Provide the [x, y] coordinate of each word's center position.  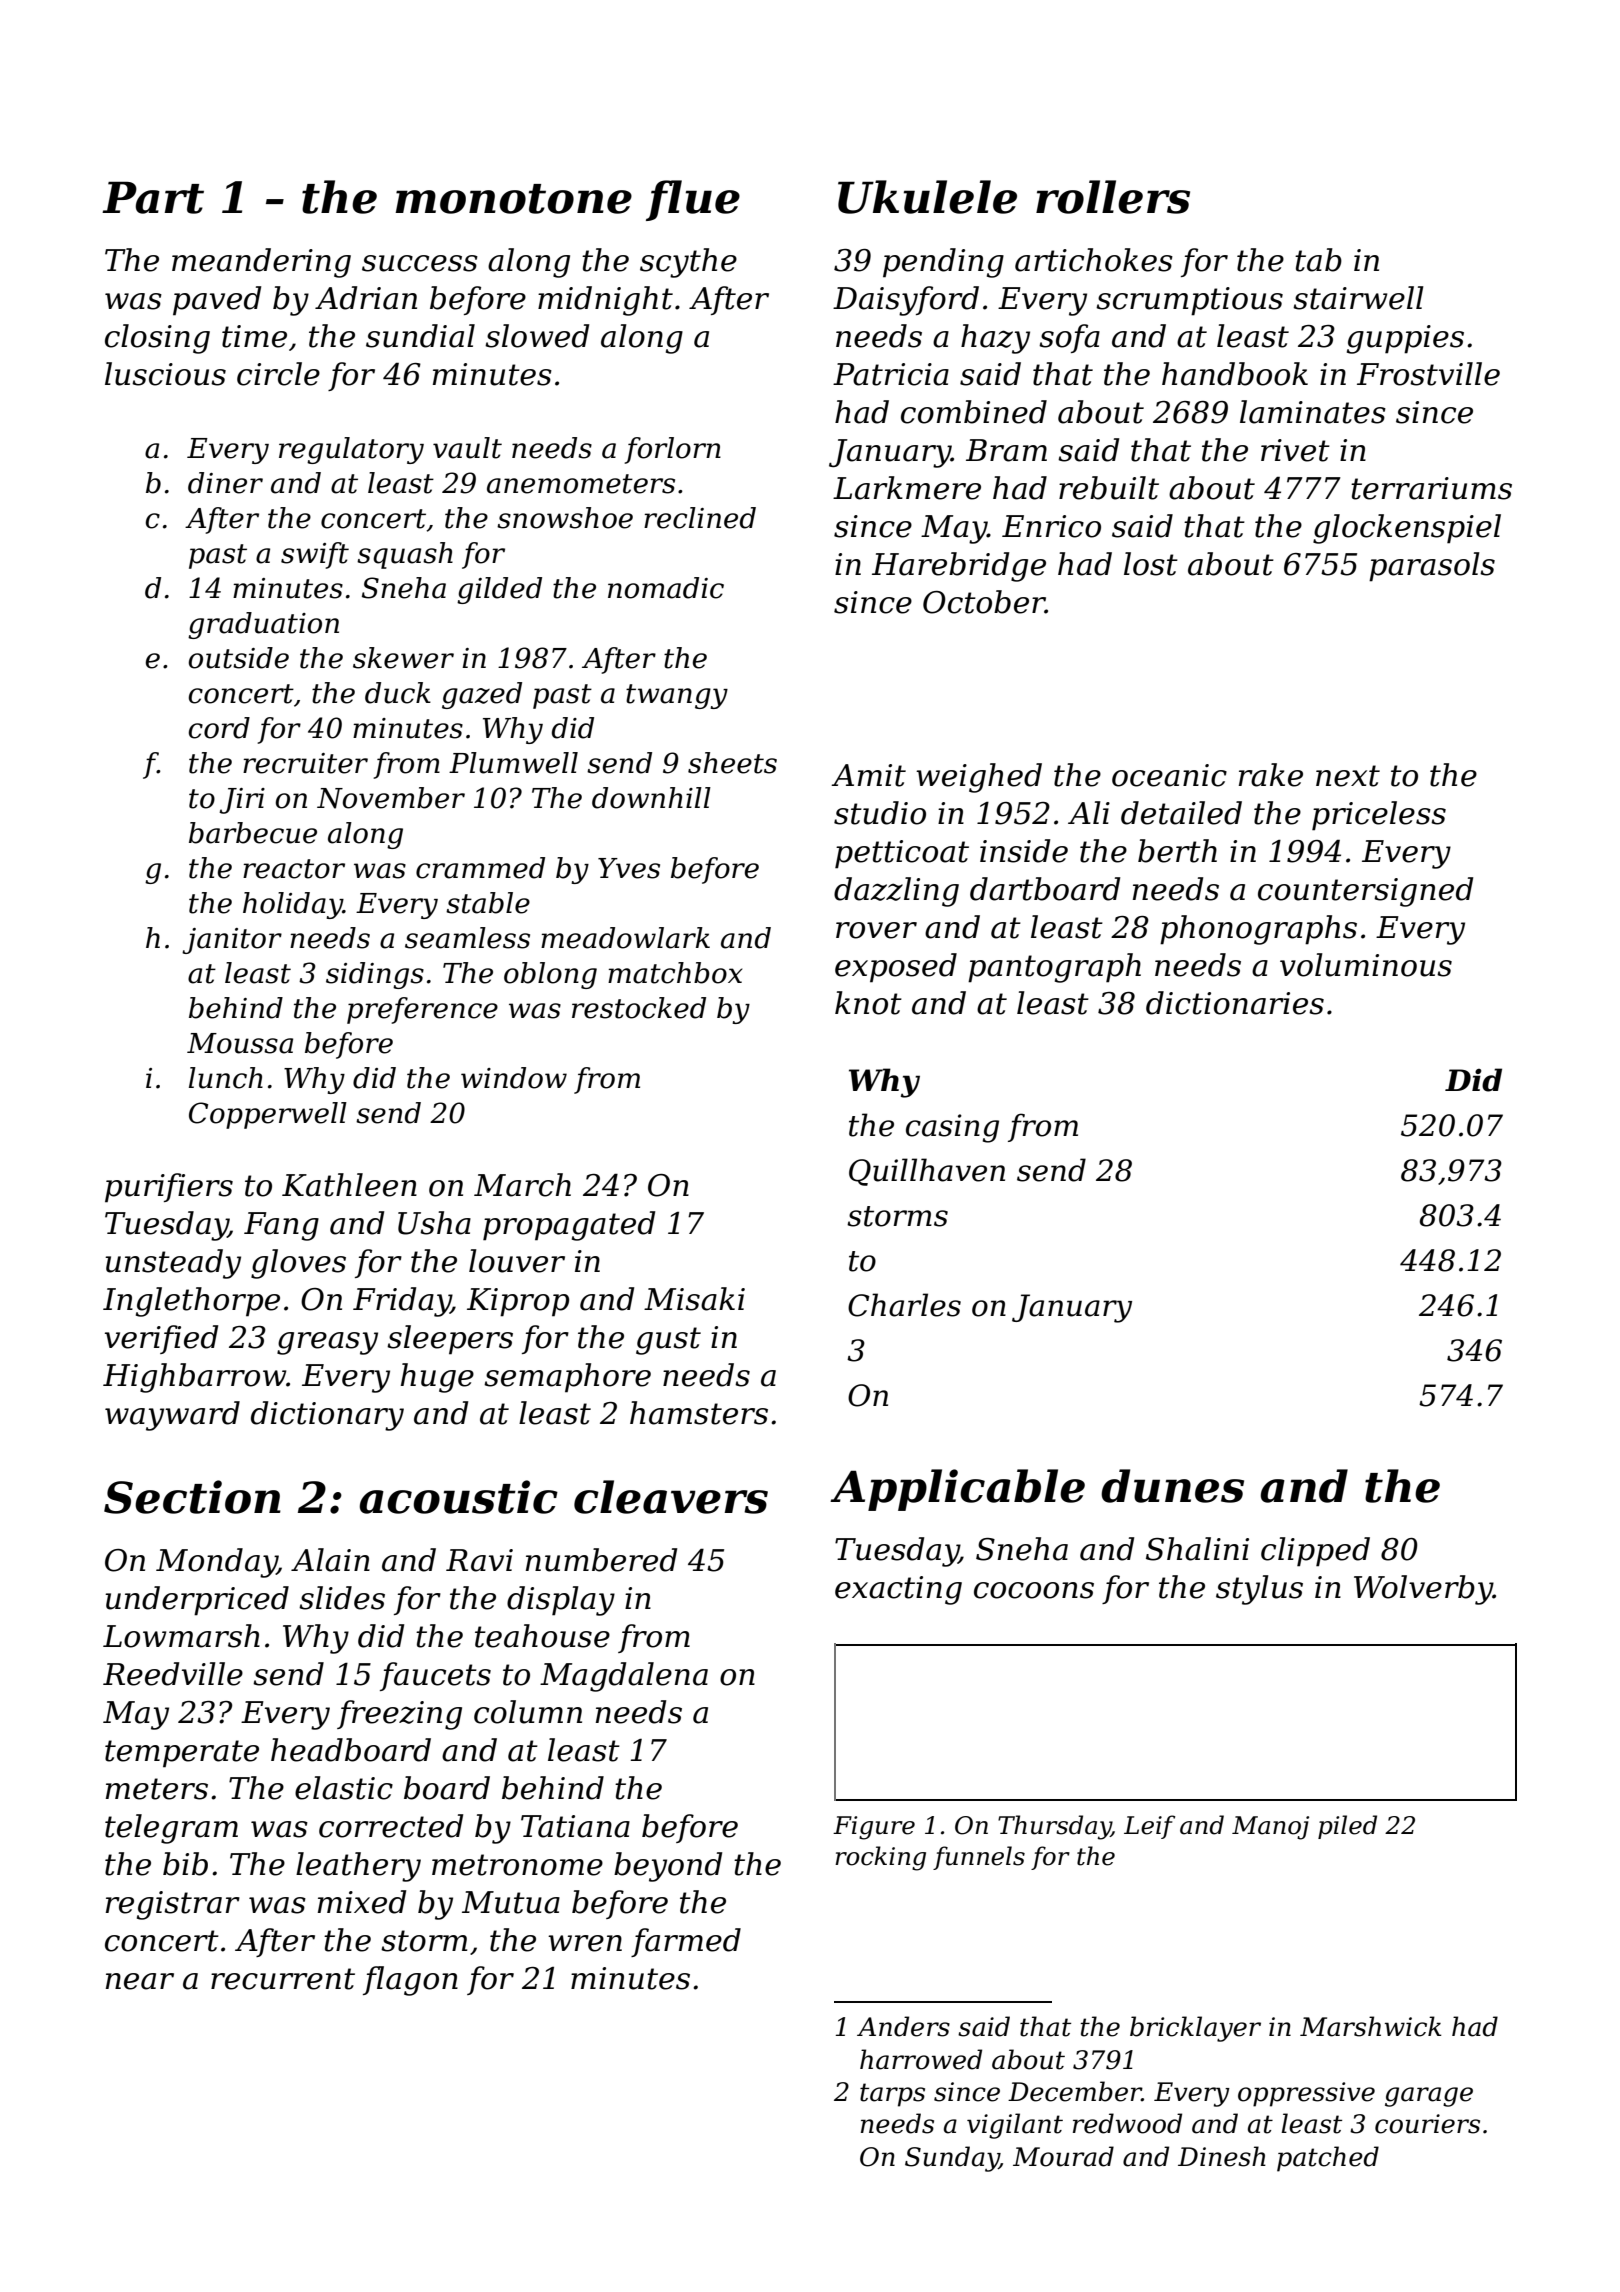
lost [1151, 564]
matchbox [675, 973]
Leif [1149, 1827]
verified [161, 1339]
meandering [261, 263]
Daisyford [906, 301]
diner [225, 483]
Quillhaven [927, 1172]
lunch [226, 1078]
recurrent [283, 1979]
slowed [537, 336]
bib [185, 1864]
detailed [1181, 813]
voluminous [1366, 965]
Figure [874, 1828]
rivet [1295, 450]
